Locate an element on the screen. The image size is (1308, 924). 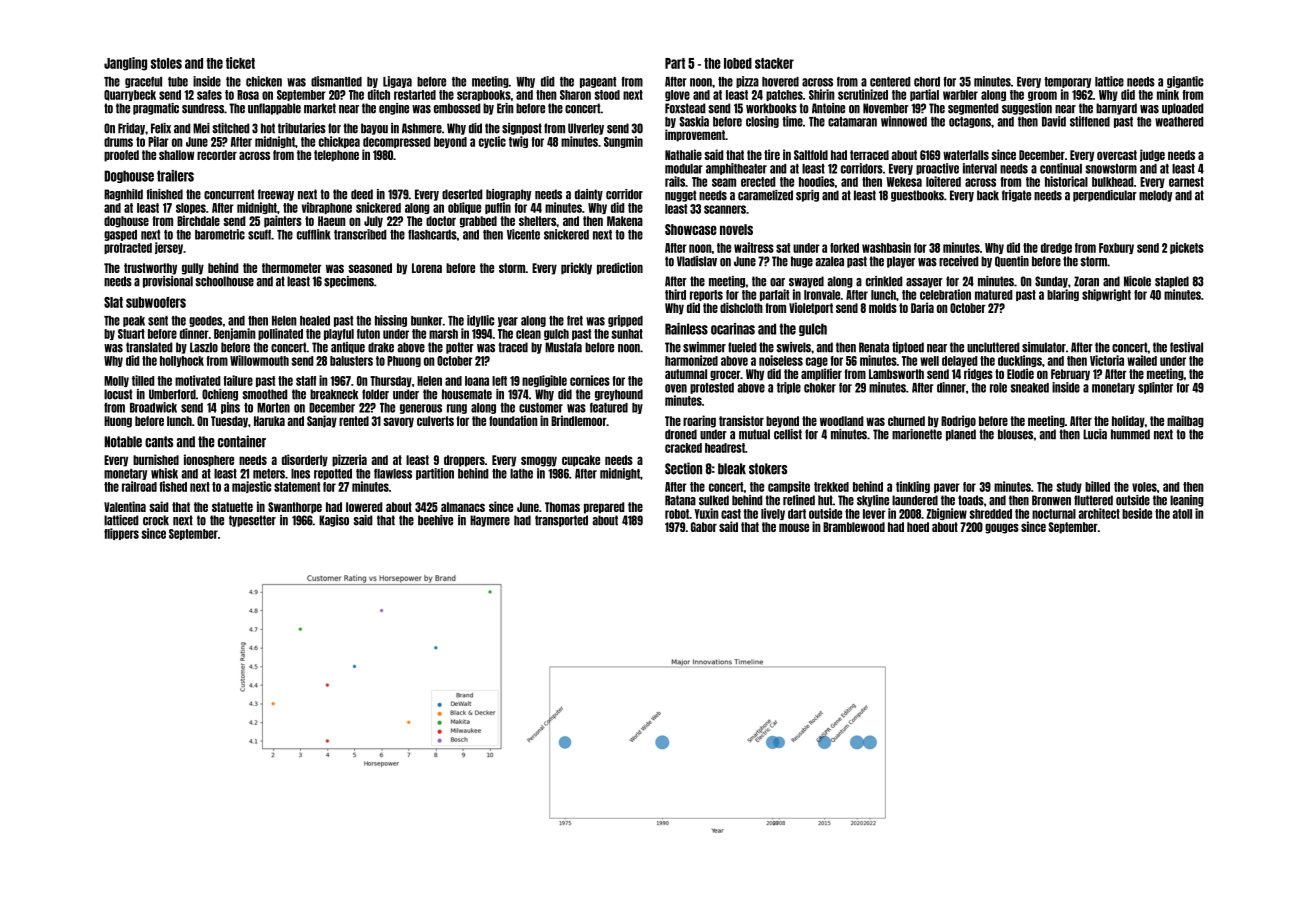
Ragnhild is located at coordinates (123, 195).
